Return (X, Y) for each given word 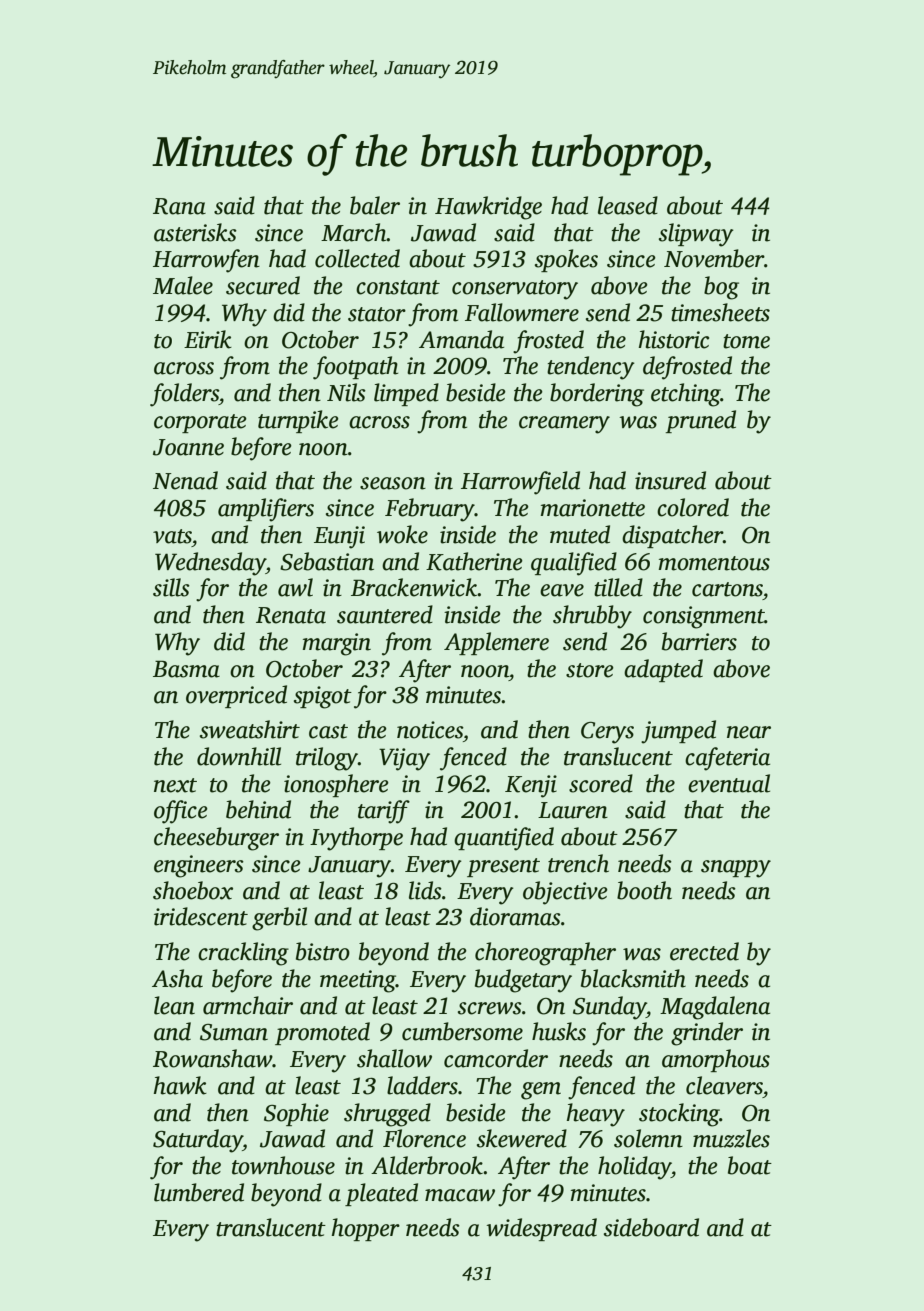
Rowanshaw (213, 1058)
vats (172, 536)
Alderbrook (427, 1165)
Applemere (496, 643)
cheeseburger (216, 839)
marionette (592, 508)
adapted (663, 670)
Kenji (531, 786)
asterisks (195, 232)
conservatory (515, 290)
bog (721, 288)
